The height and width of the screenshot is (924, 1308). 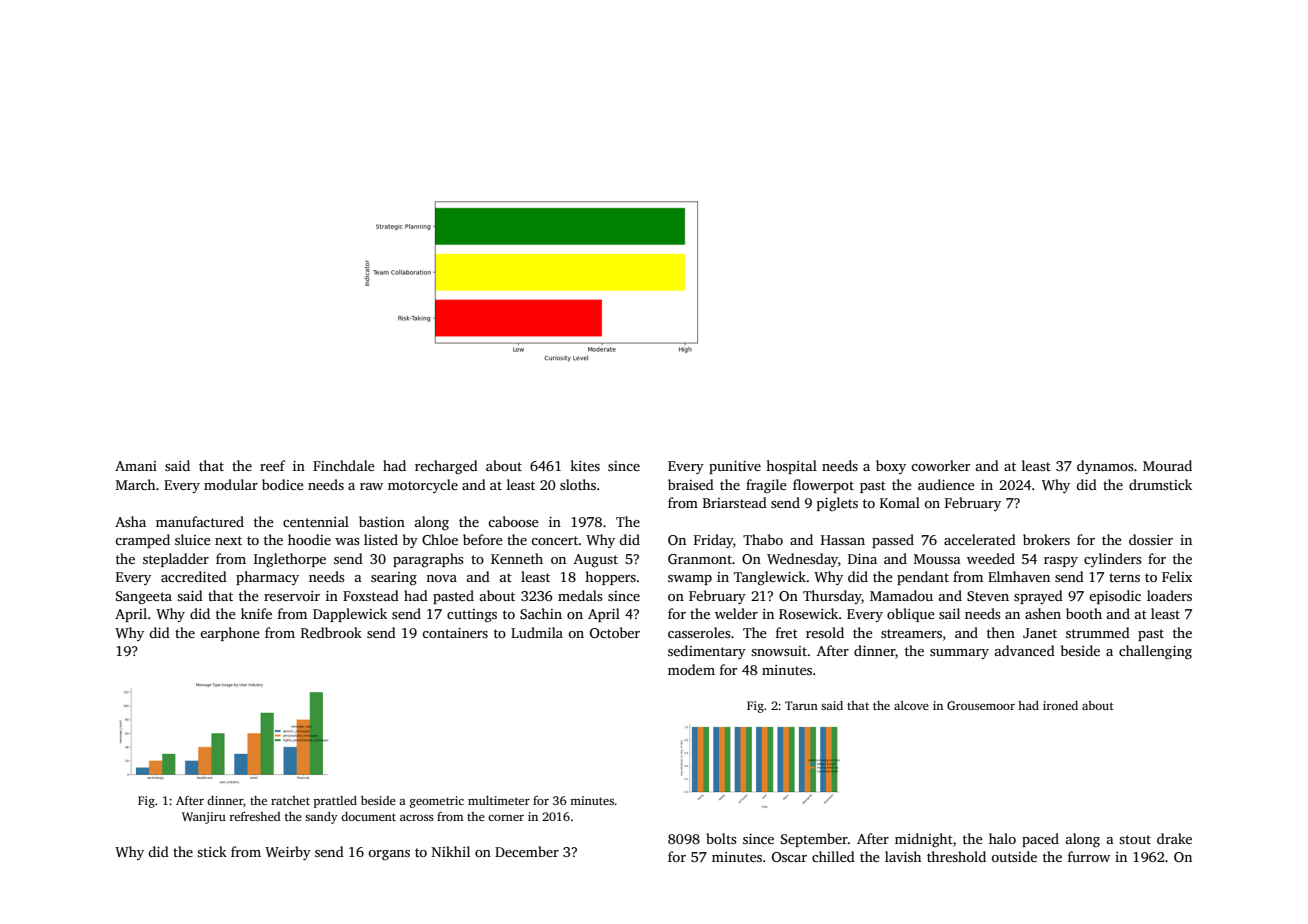 What do you see at coordinates (344, 465) in the screenshot?
I see `Finchdale` at bounding box center [344, 465].
